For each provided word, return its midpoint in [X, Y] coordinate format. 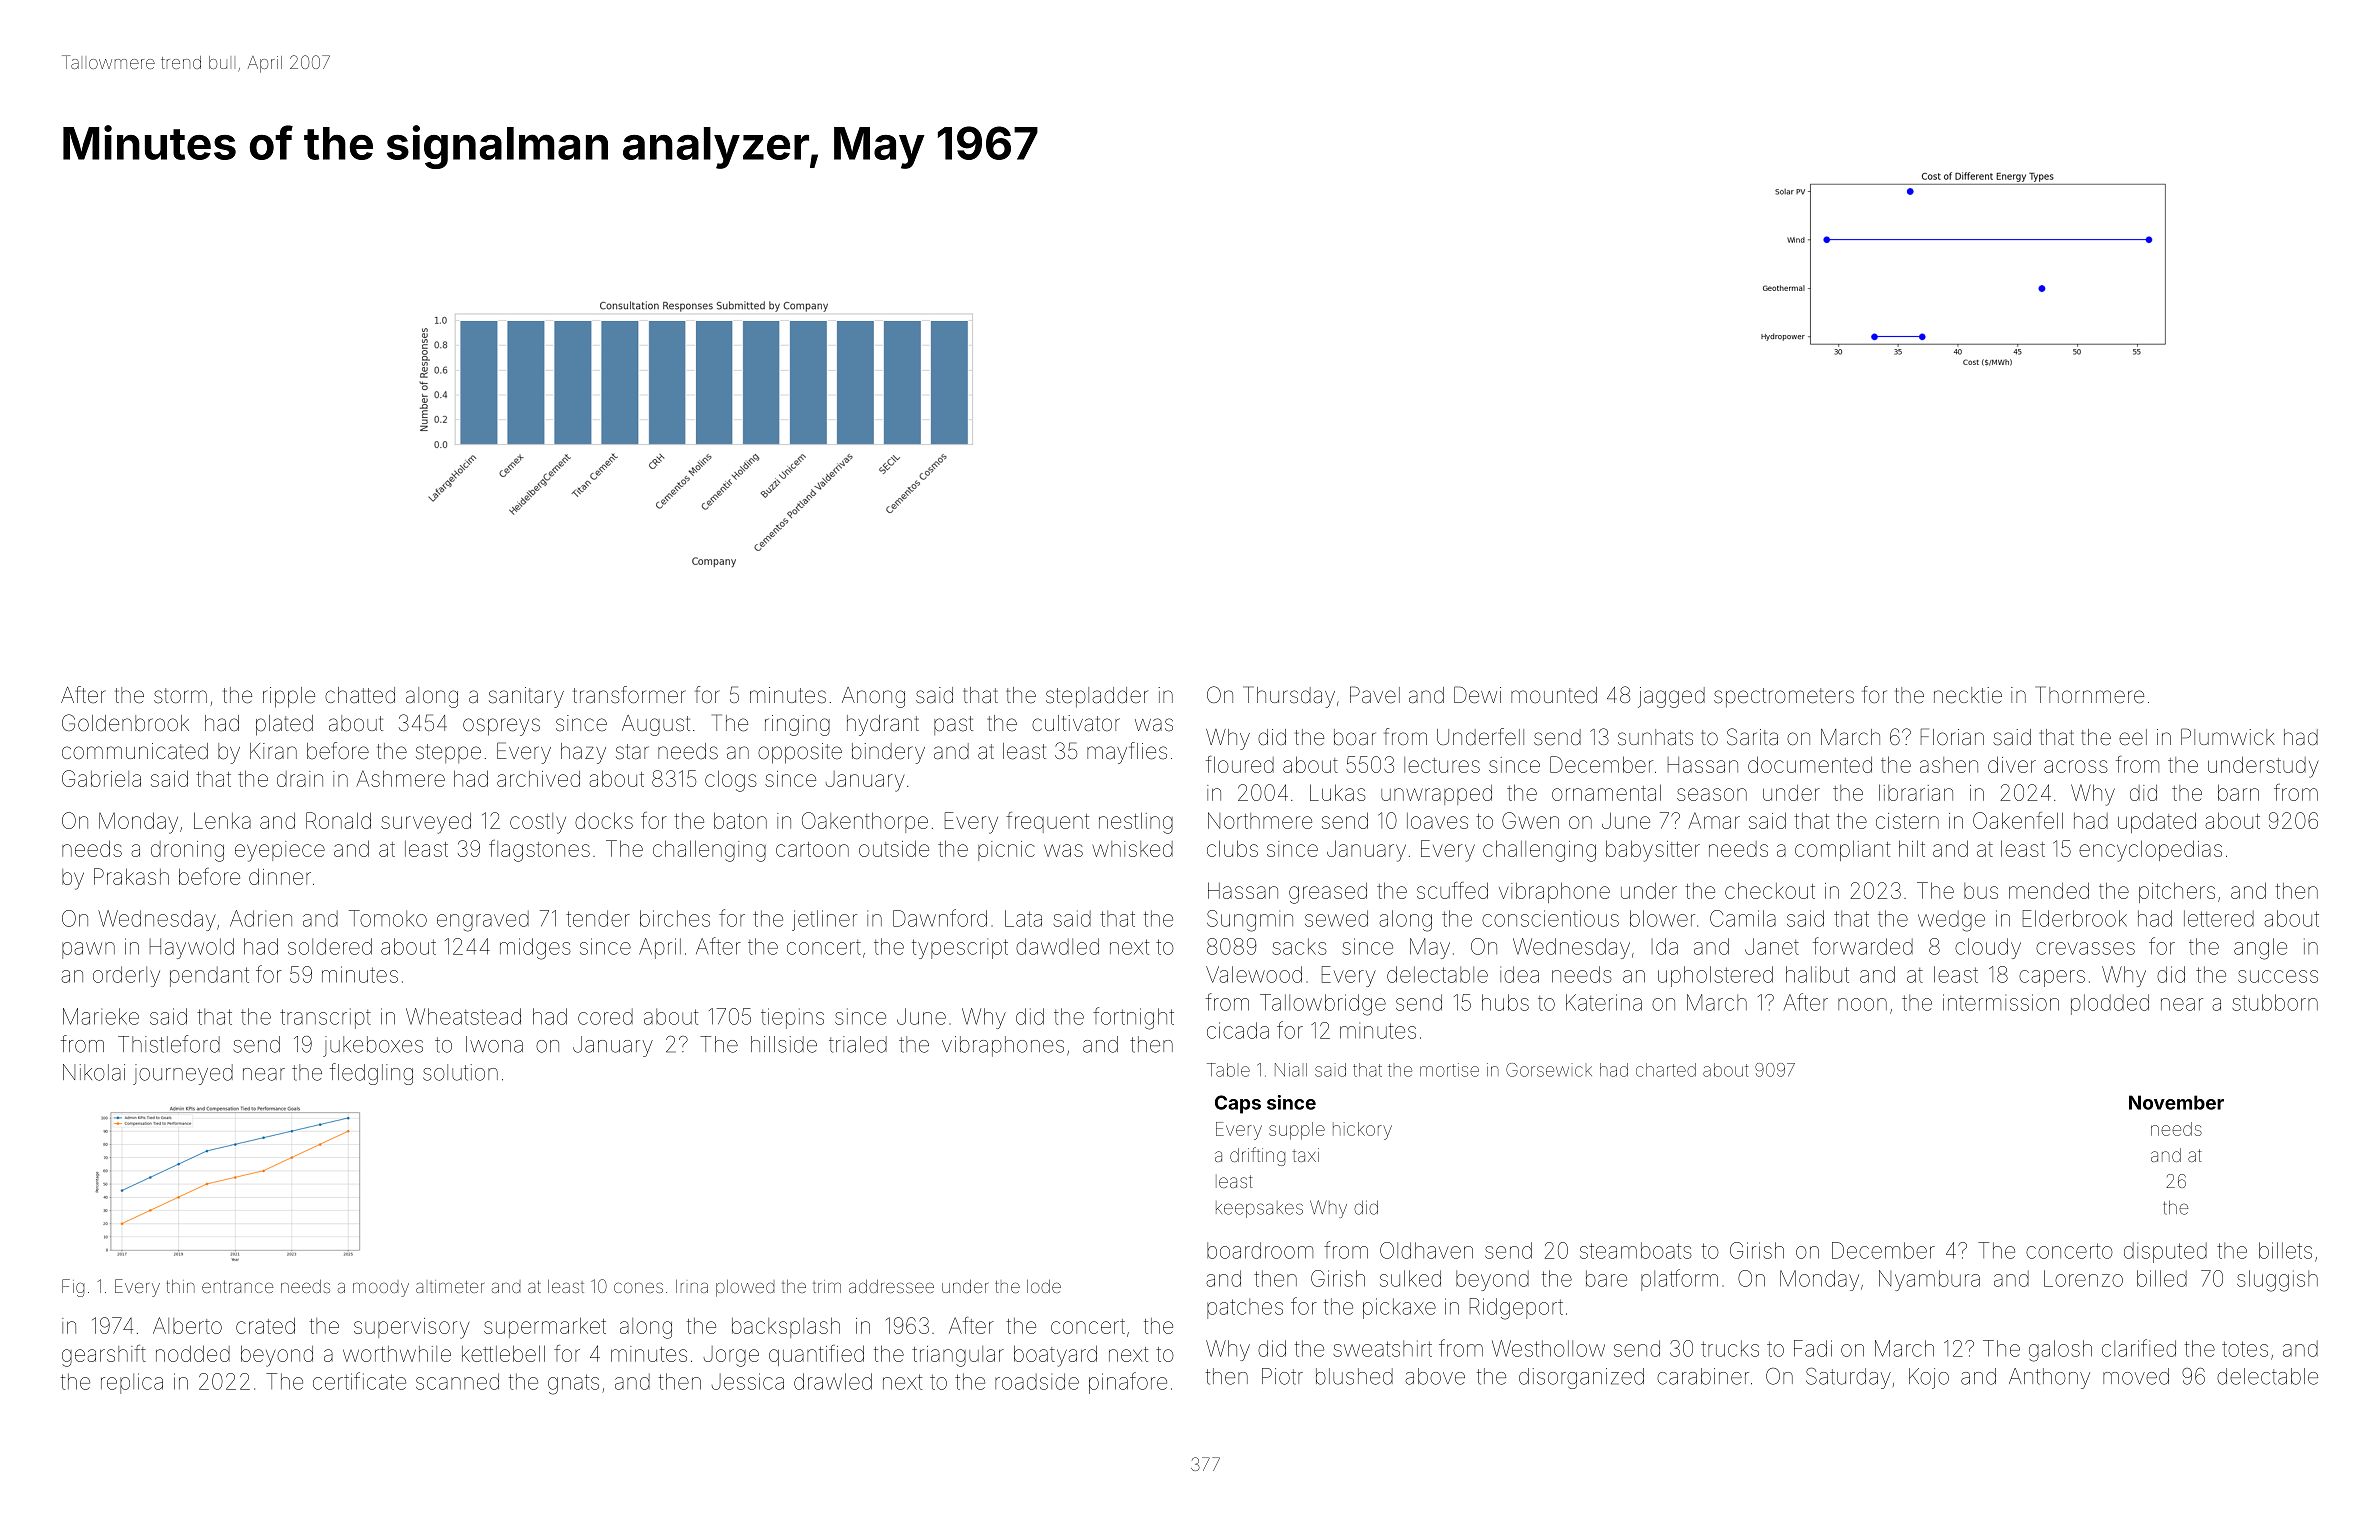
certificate [359, 1381]
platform [1679, 1280]
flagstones [539, 851]
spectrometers [1784, 697]
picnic [1006, 851]
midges [535, 949]
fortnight [1133, 1018]
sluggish [2277, 1281]
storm [180, 696]
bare [1606, 1278]
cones [638, 1287]
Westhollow [1548, 1348]
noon [1862, 1004]
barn [2238, 792]
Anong [873, 697]
